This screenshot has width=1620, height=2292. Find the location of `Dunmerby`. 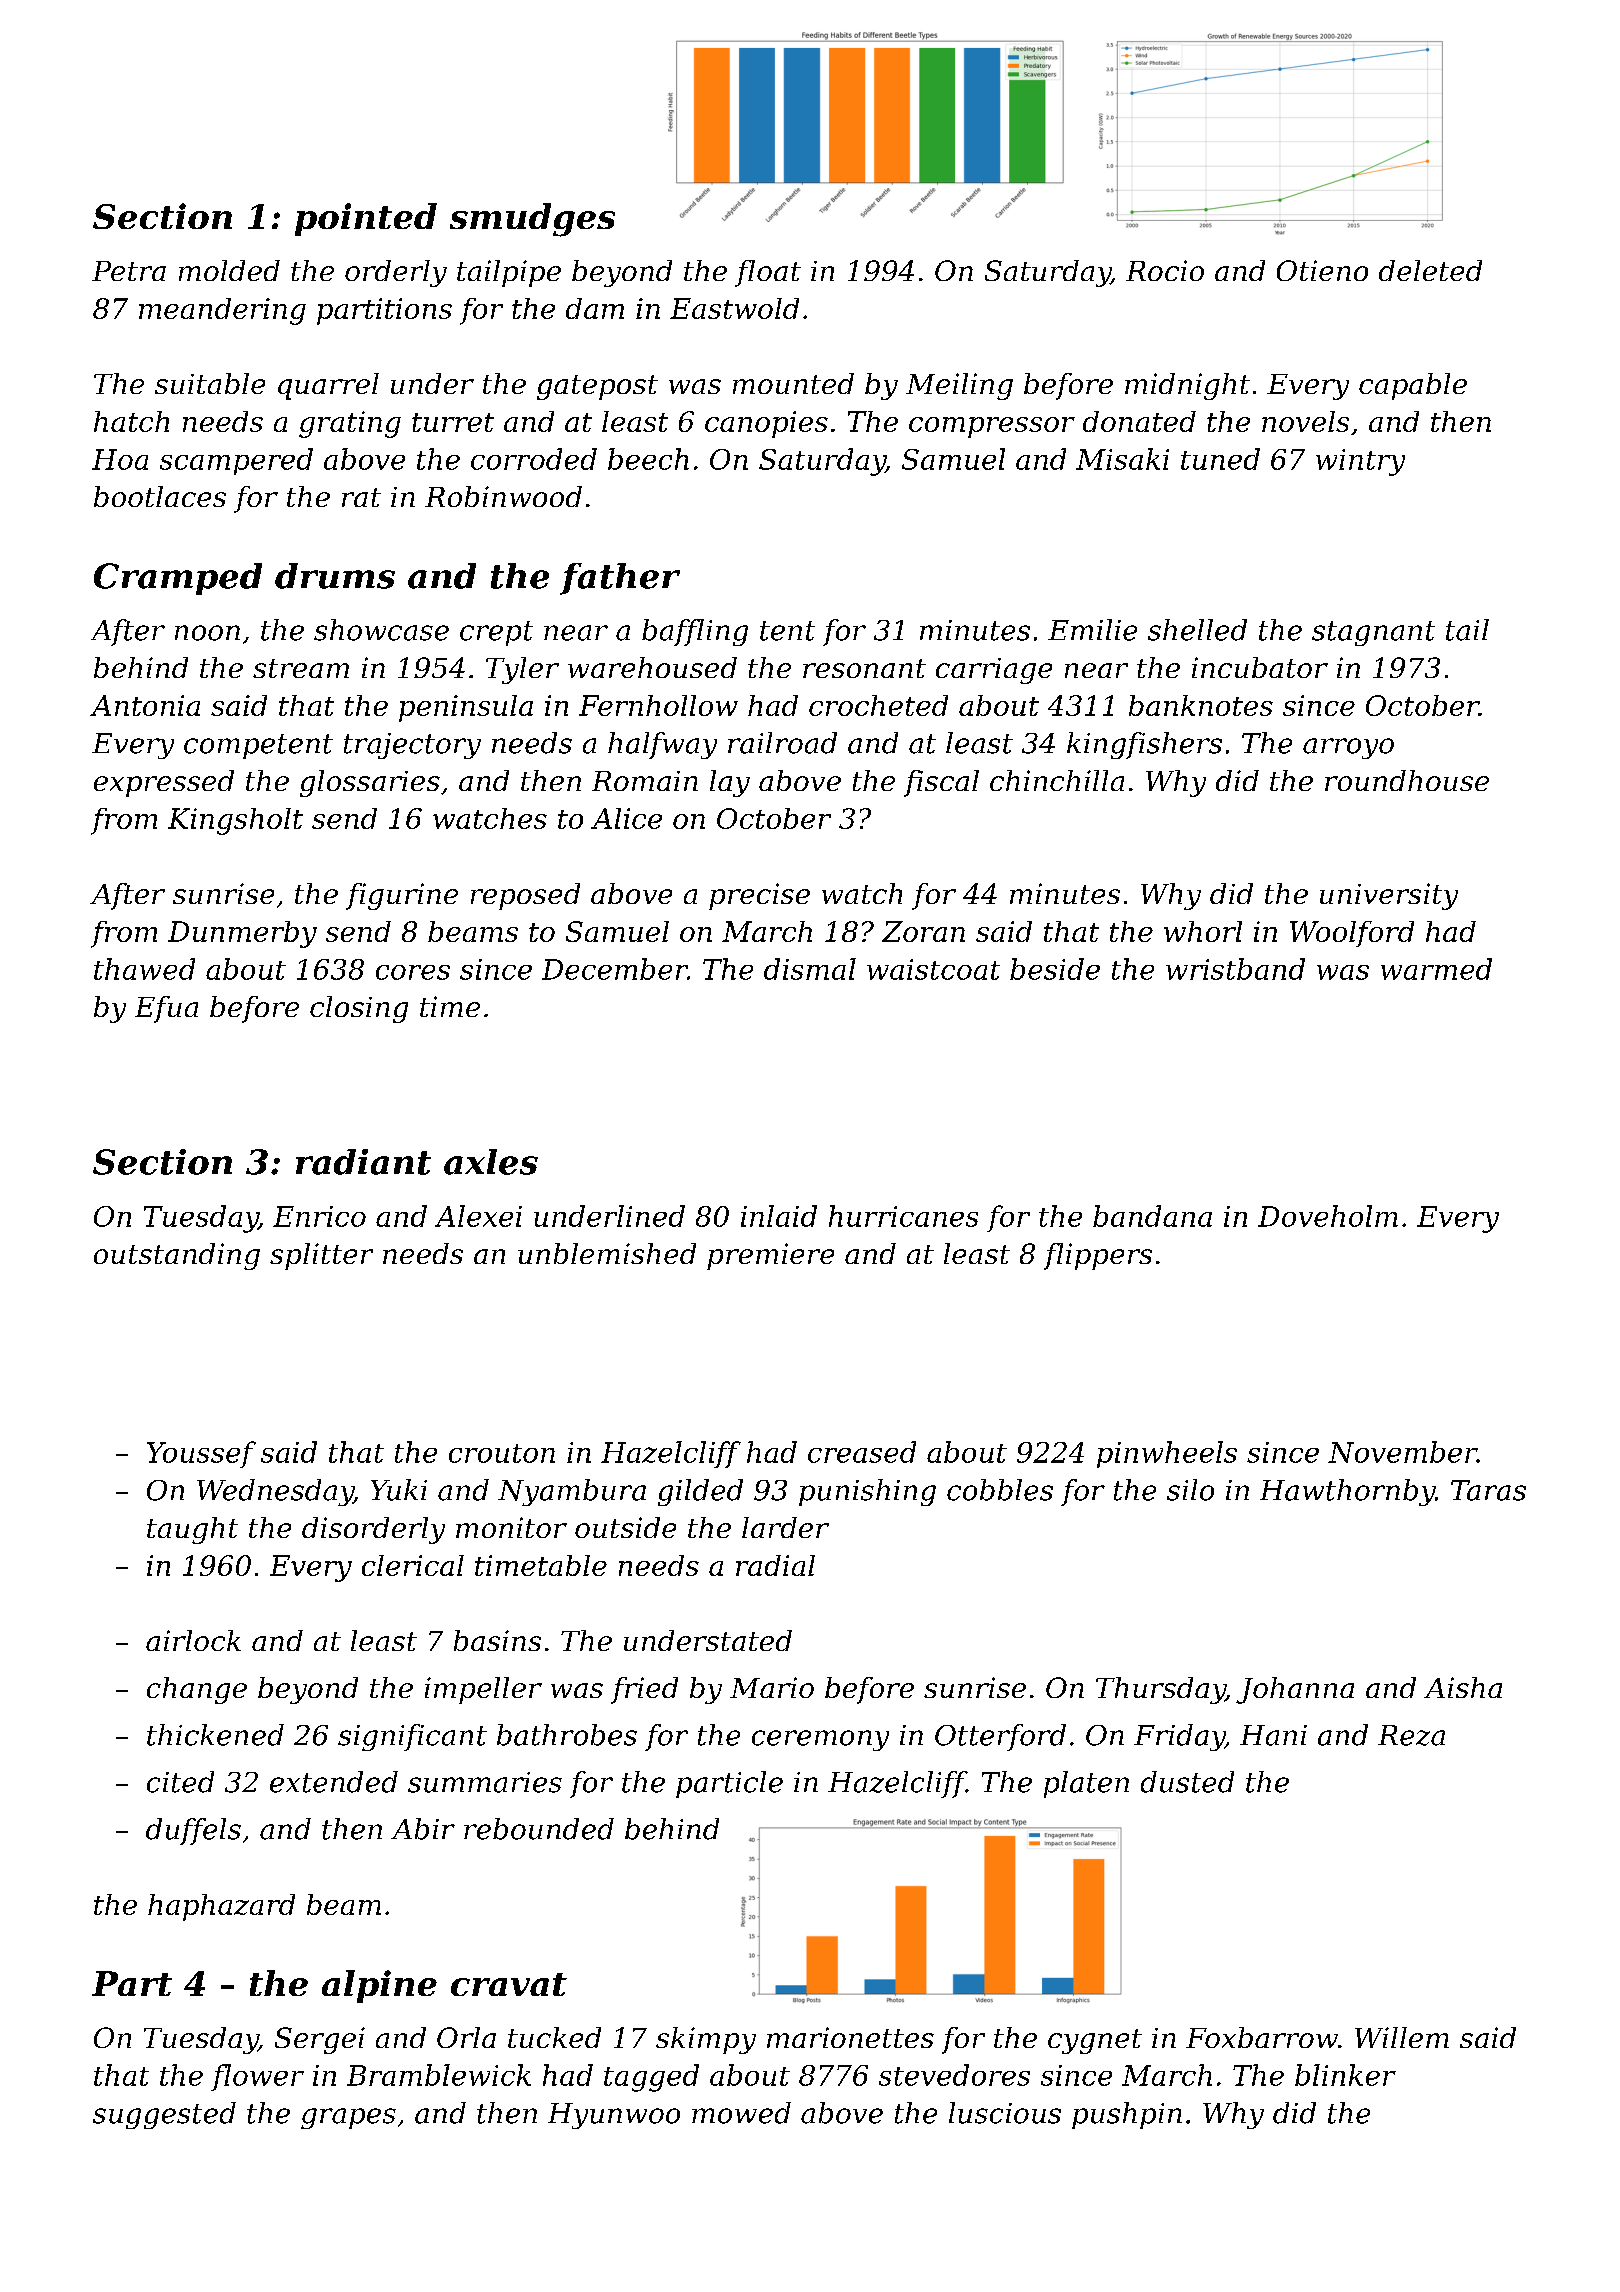

Dunmerby is located at coordinates (242, 934).
